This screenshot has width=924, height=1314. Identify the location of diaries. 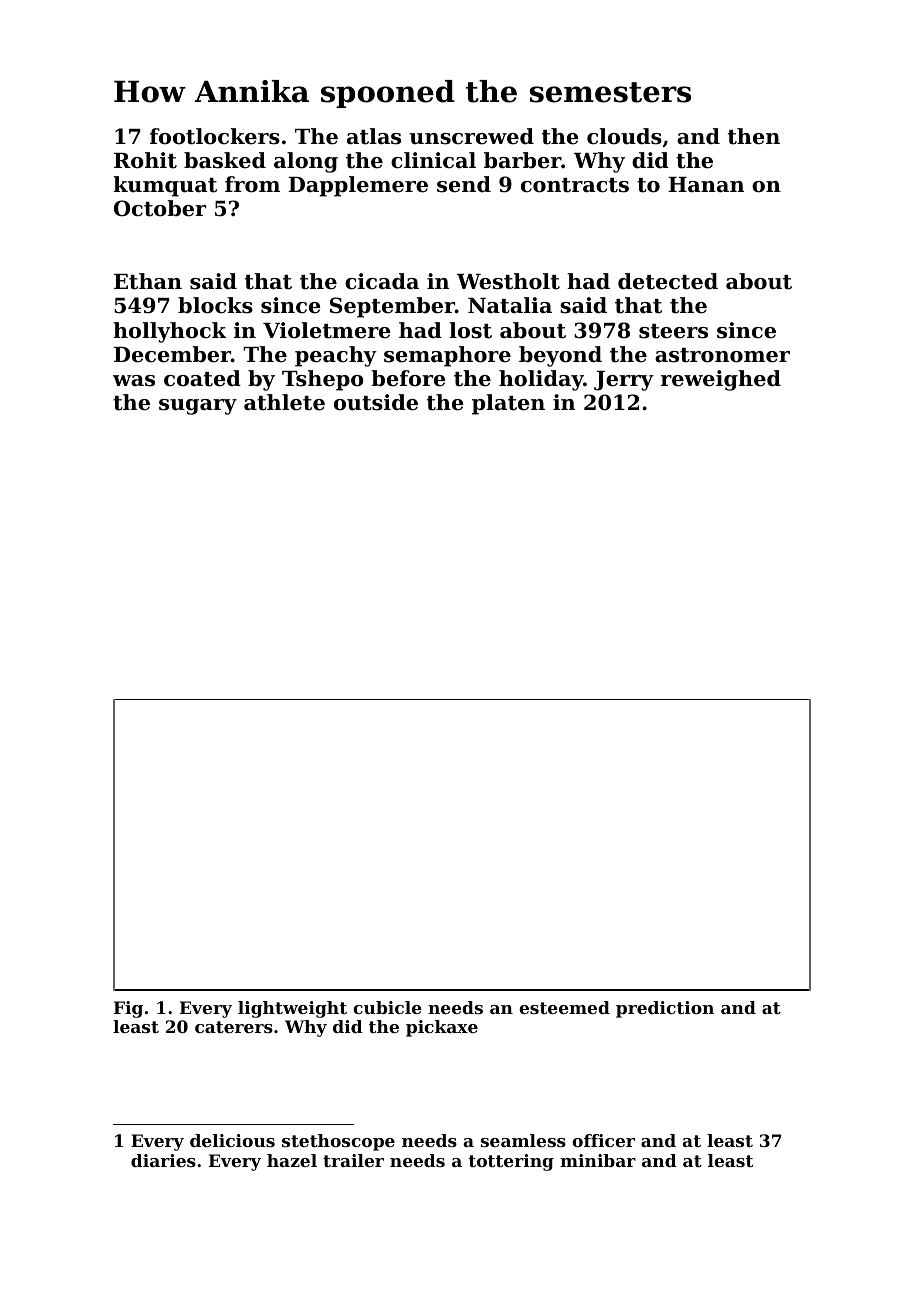
(163, 1160).
